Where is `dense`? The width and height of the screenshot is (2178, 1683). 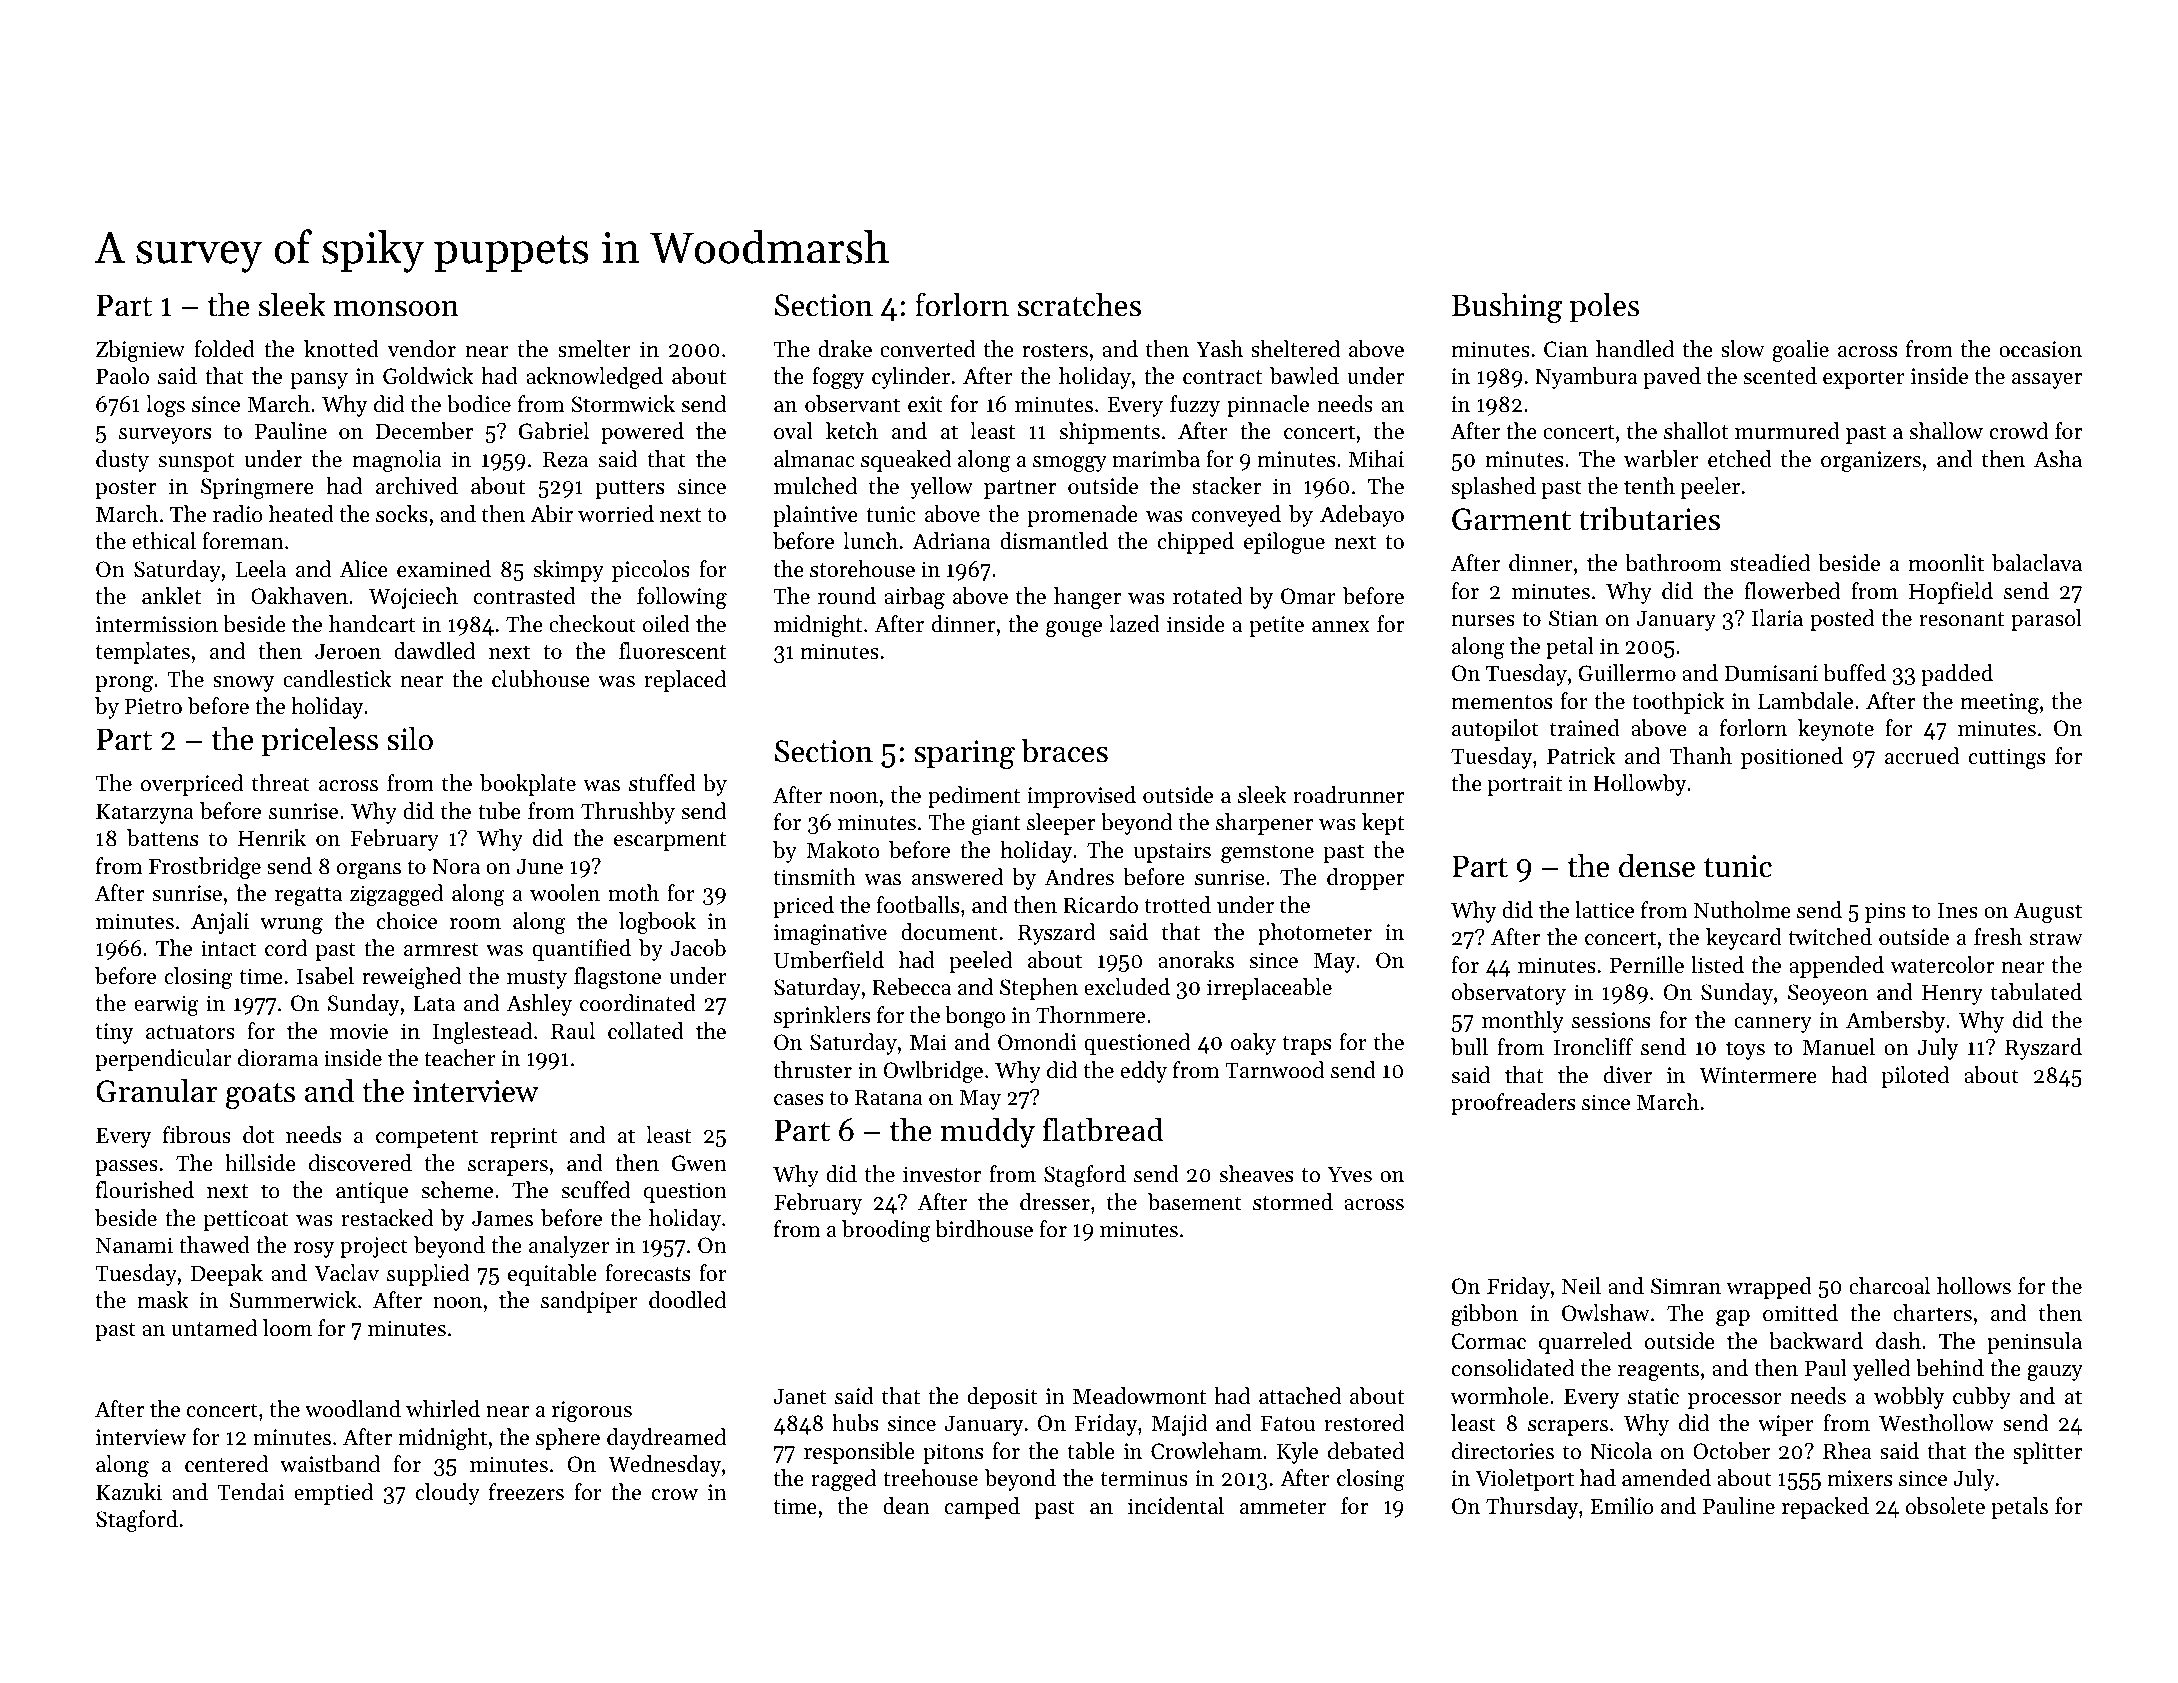 dense is located at coordinates (1657, 866).
